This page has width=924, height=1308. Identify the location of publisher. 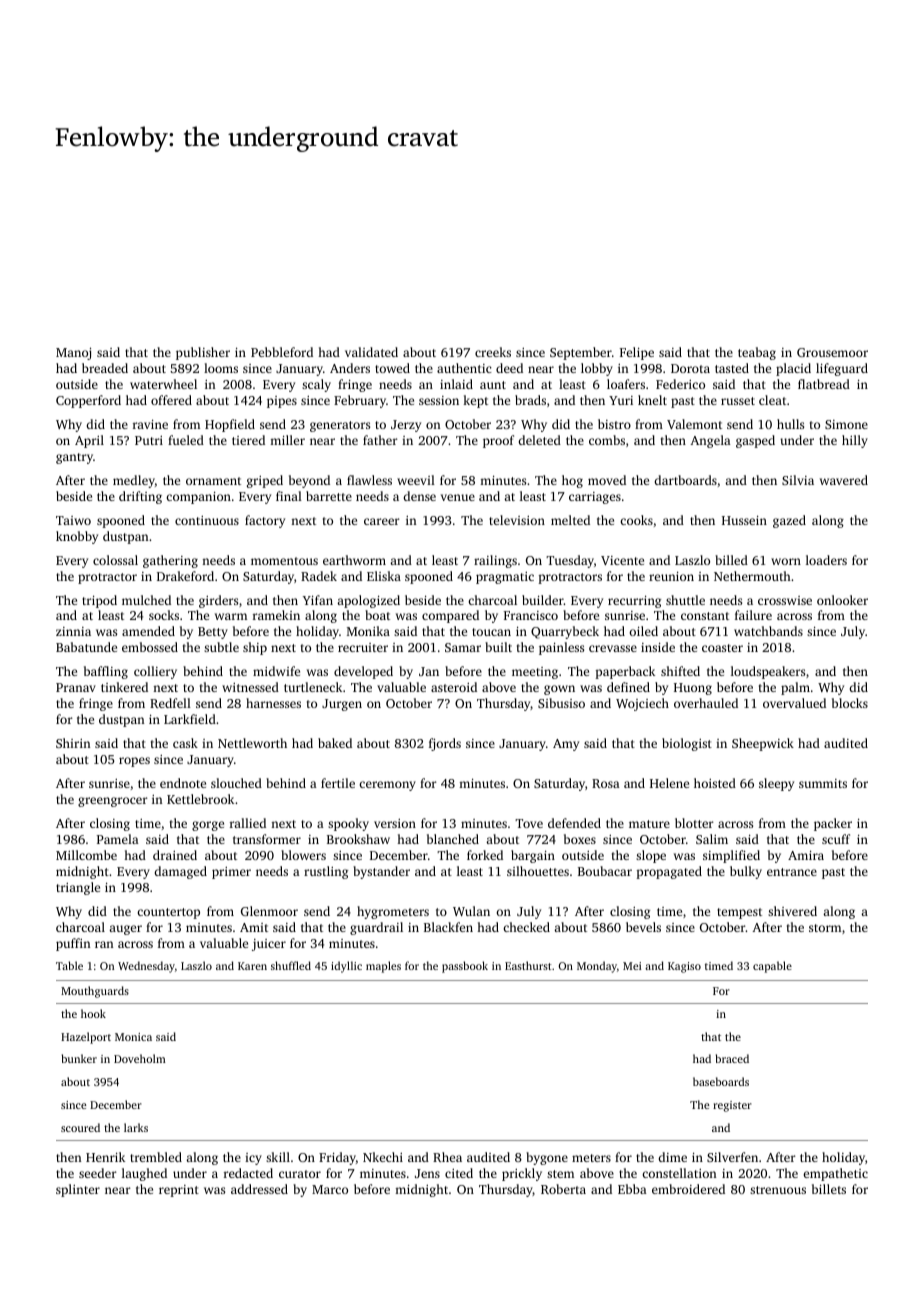
(203, 353).
